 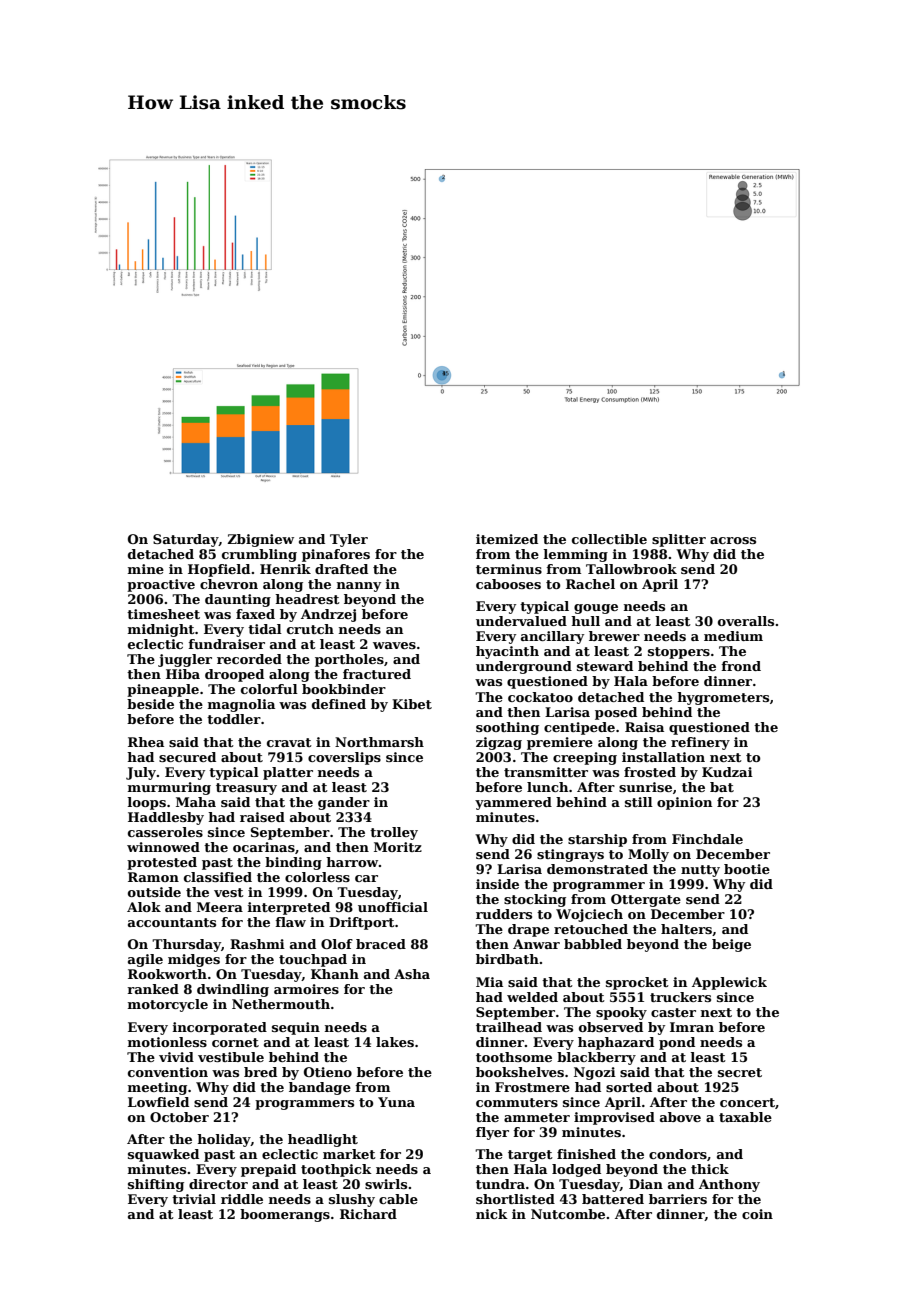 I want to click on trolley, so click(x=394, y=833).
